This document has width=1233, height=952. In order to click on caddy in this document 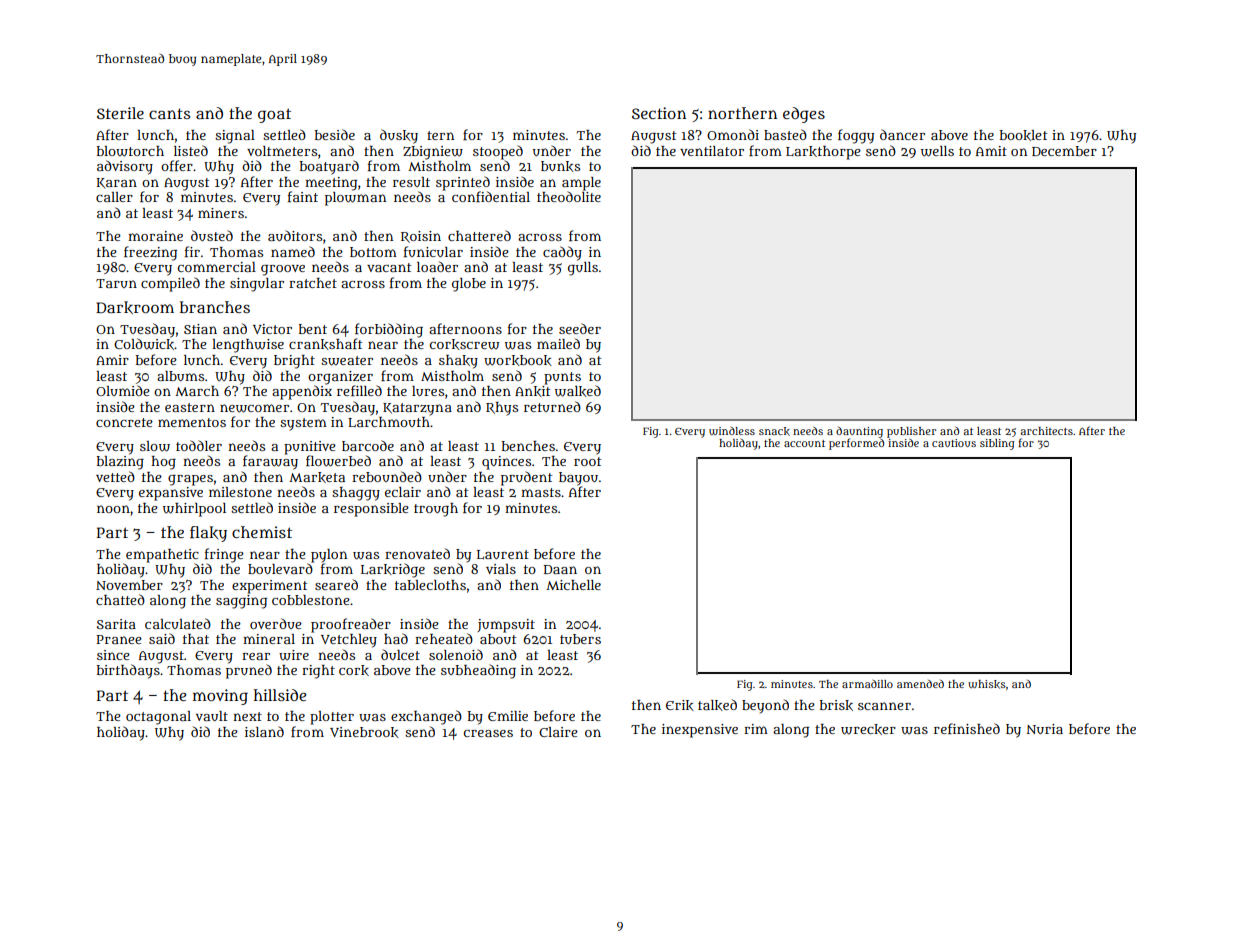, I will do `click(562, 253)`.
